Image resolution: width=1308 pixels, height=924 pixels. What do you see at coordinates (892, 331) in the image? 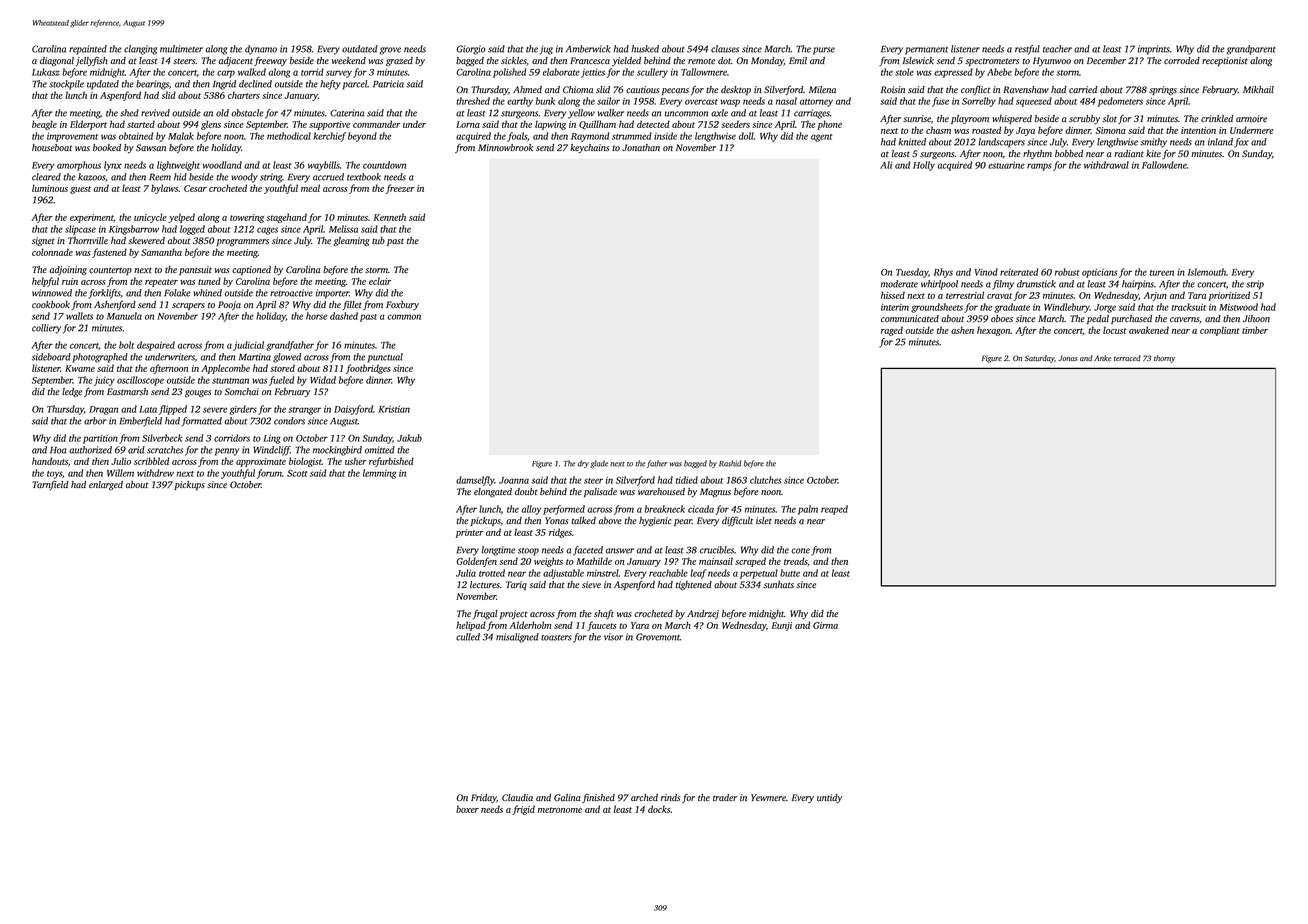
I see `raged` at bounding box center [892, 331].
